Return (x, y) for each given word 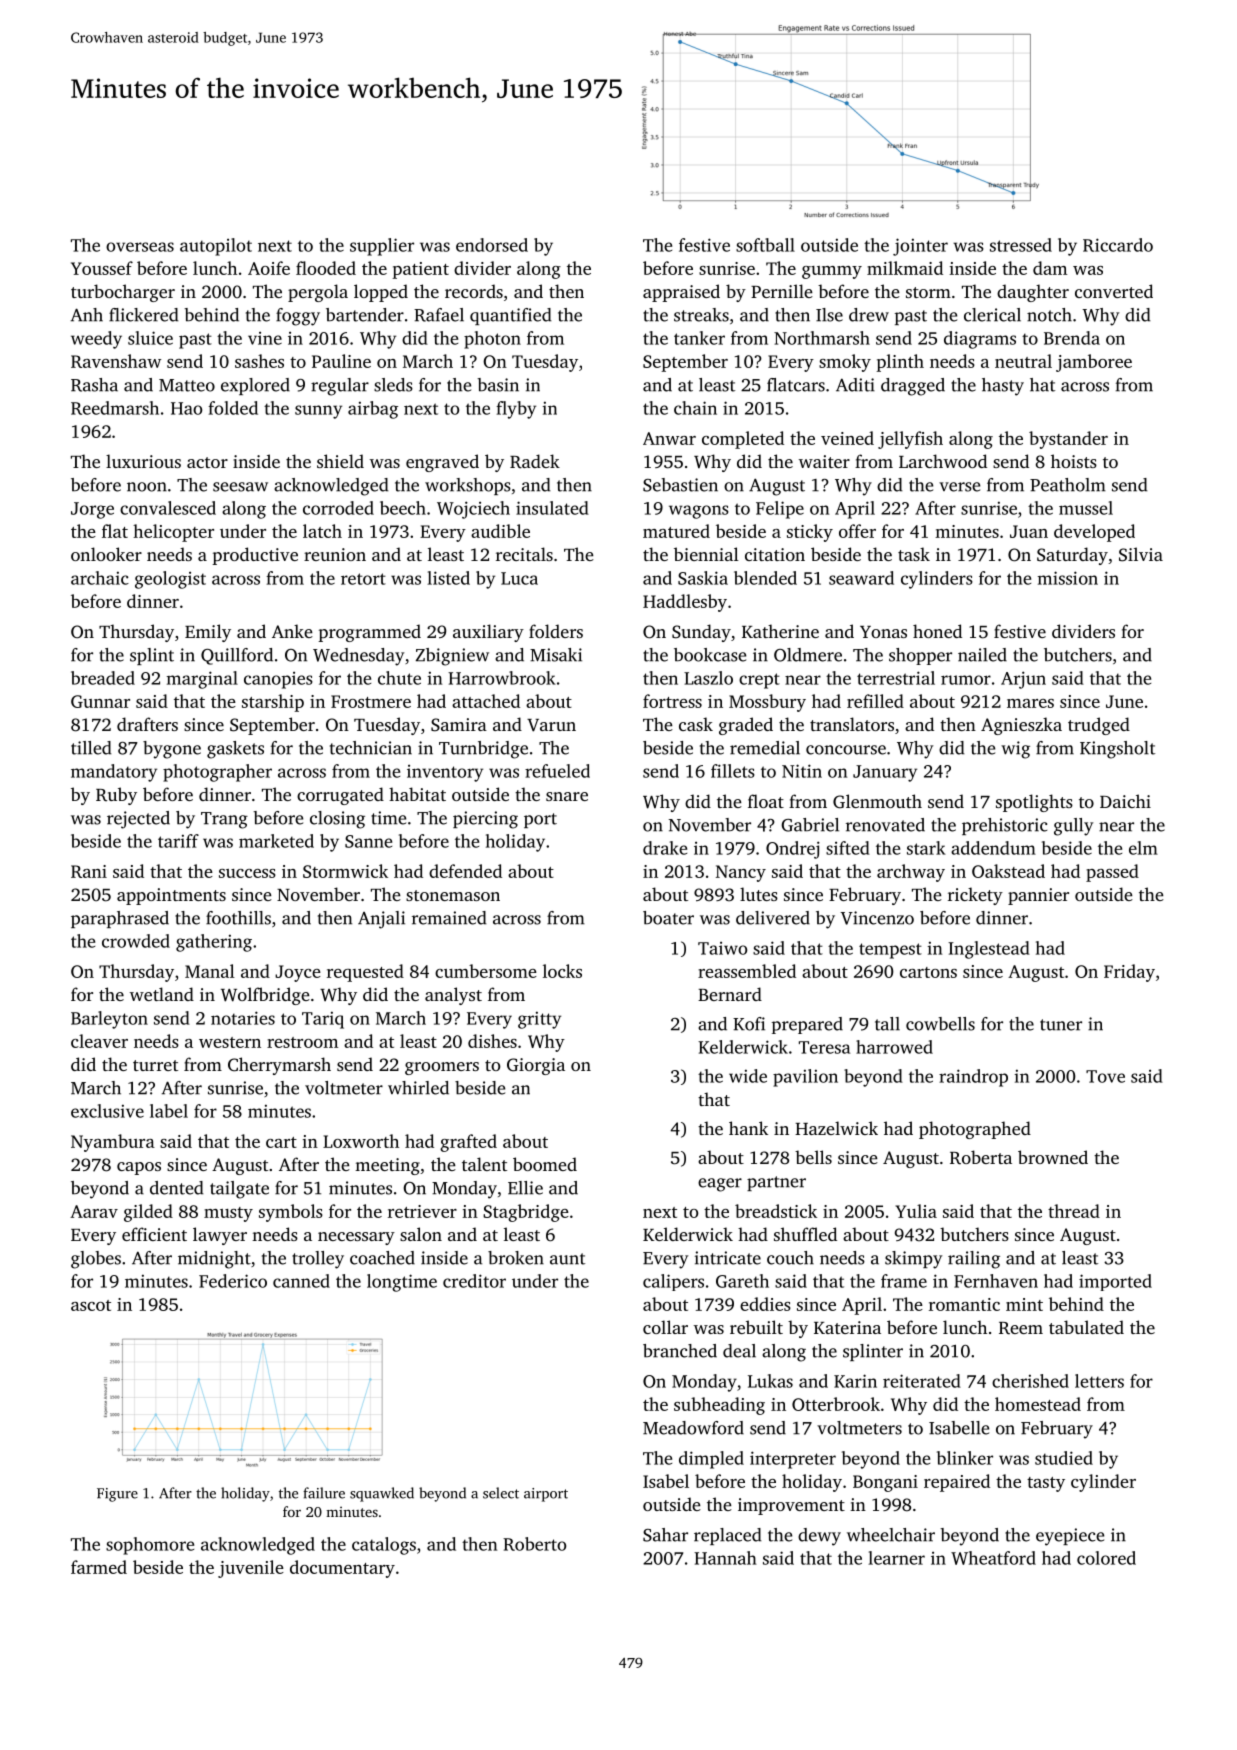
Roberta (981, 1157)
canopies (278, 680)
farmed (99, 1567)
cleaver (99, 1041)
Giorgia (536, 1066)
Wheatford (993, 1558)
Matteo (187, 385)
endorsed (492, 245)
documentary (342, 1569)
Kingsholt (1117, 750)
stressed (1021, 245)
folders (556, 631)
